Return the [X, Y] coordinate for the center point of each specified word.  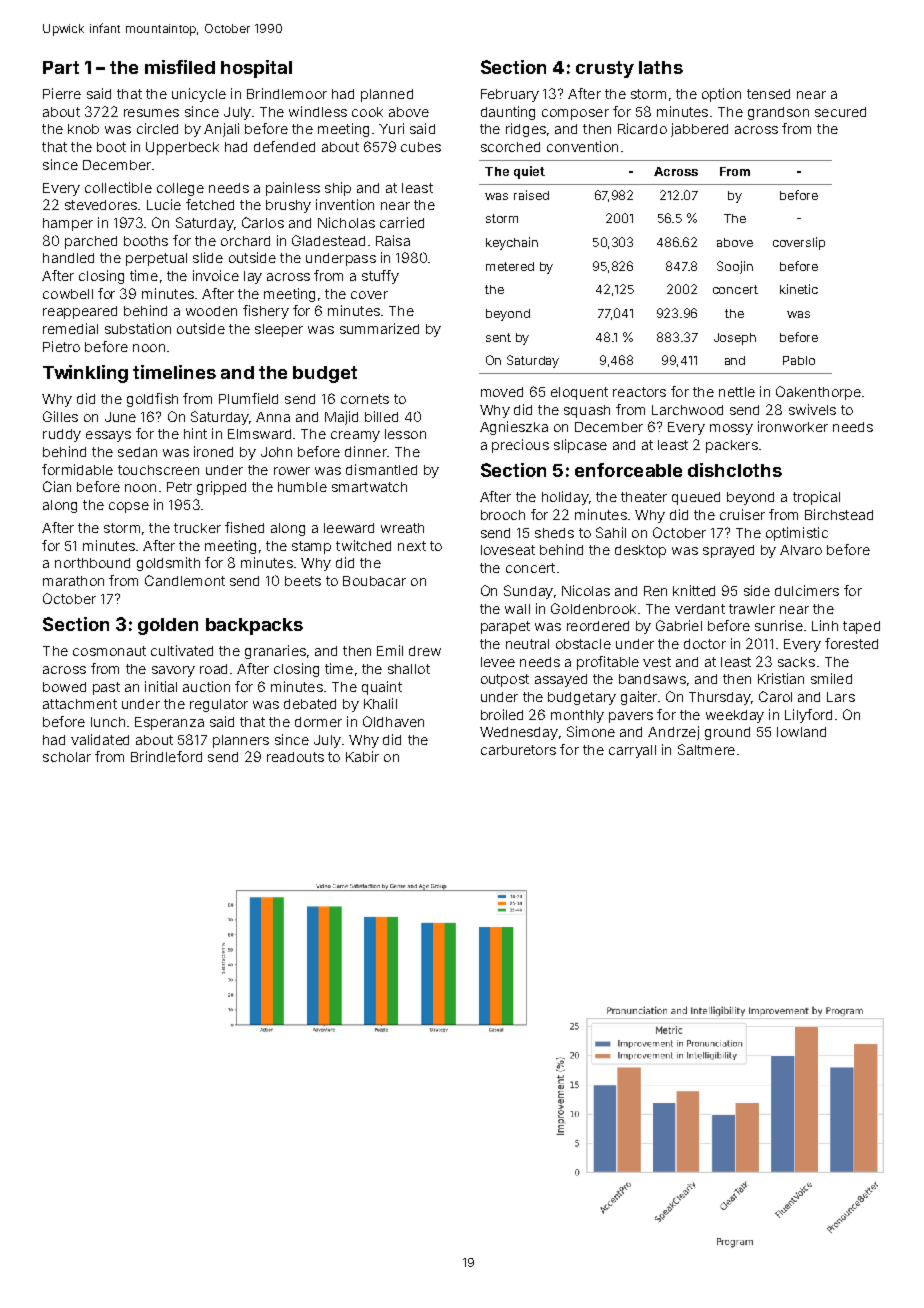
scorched [510, 147]
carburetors [518, 750]
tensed [768, 94]
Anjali [221, 130]
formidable [77, 469]
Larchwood [687, 410]
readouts [295, 757]
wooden [211, 311]
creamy [355, 436]
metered [510, 266]
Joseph [735, 339]
